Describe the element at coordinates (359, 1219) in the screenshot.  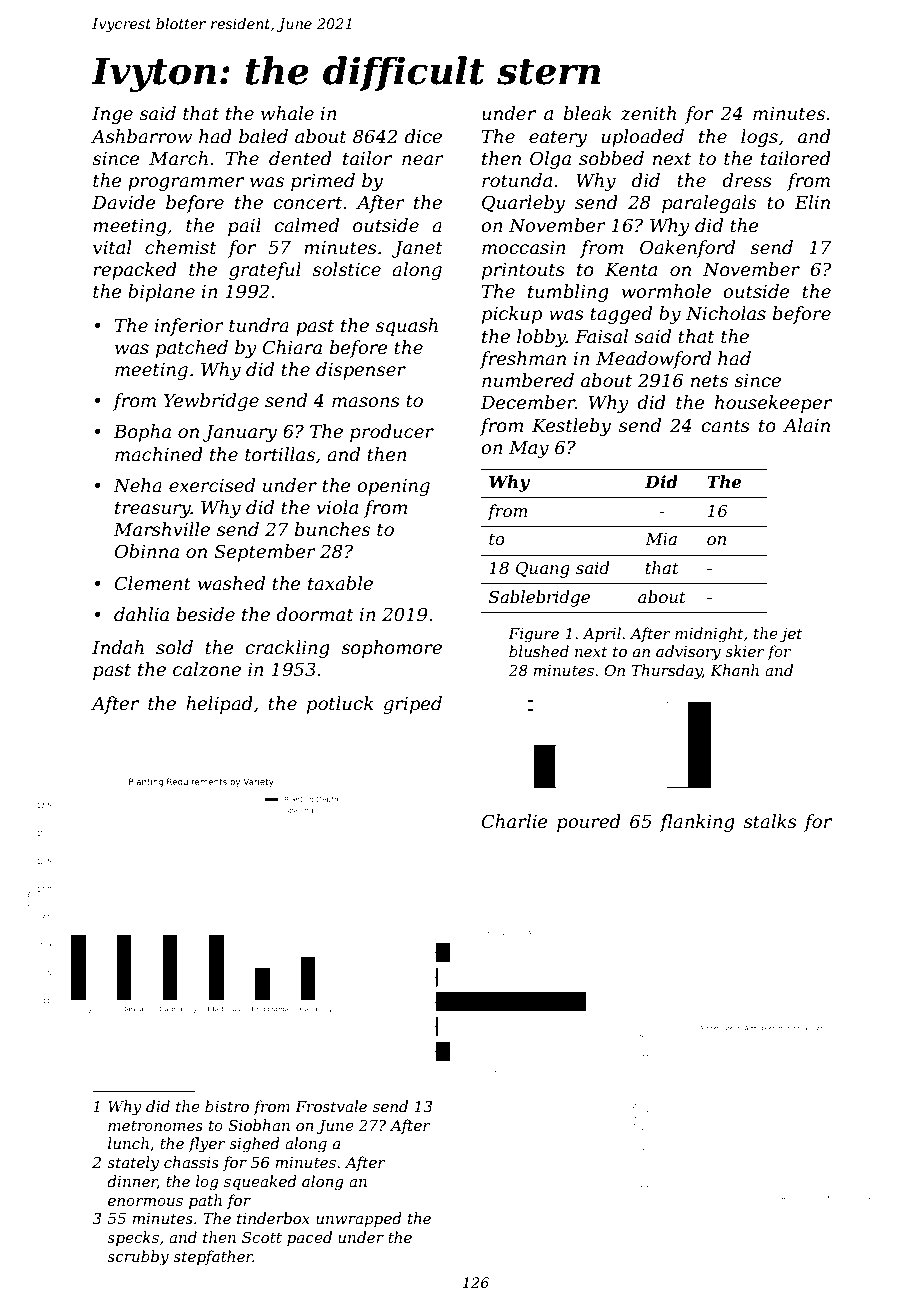
I see `unwrapped` at that location.
